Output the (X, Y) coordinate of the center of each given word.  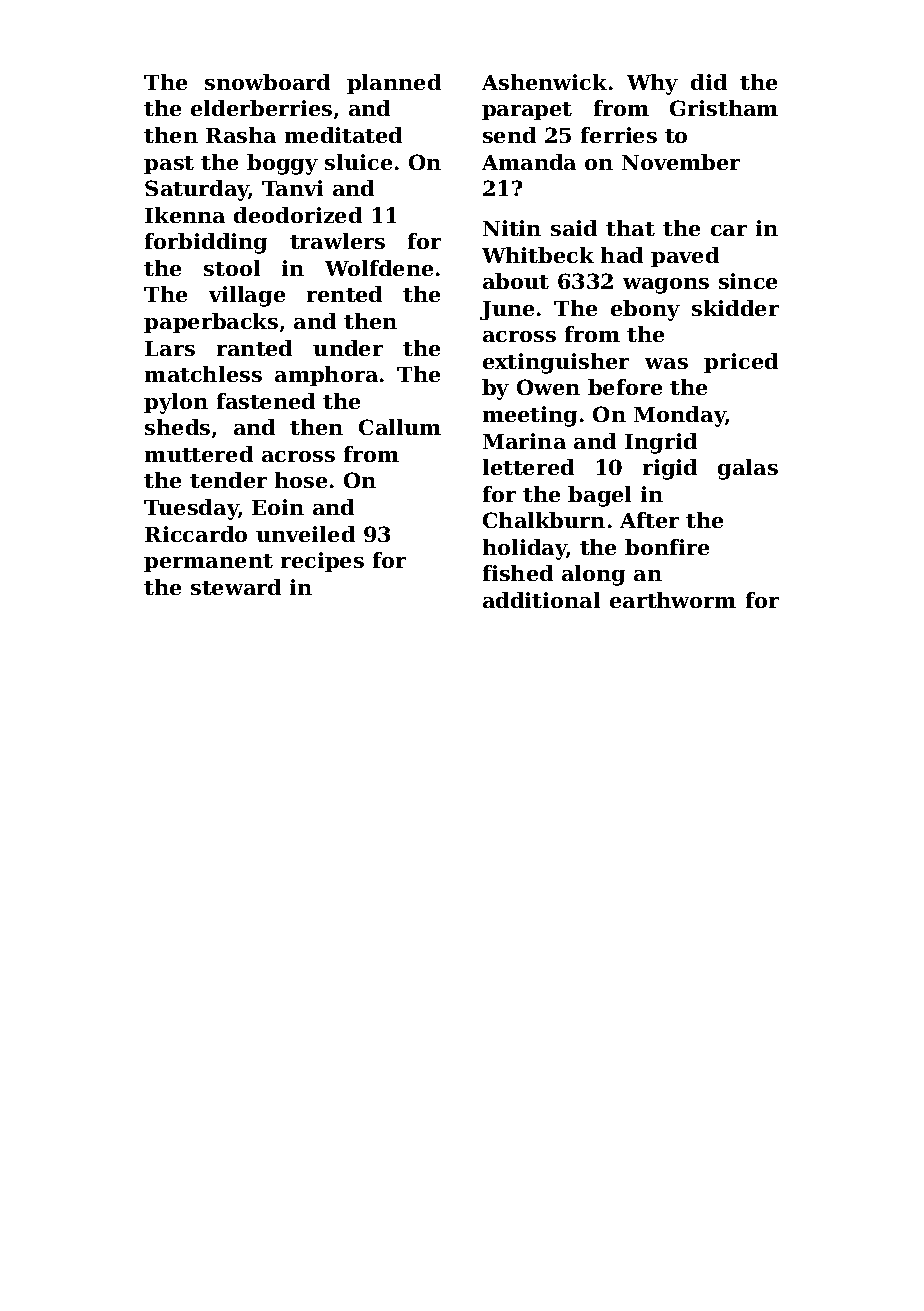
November (681, 162)
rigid (670, 469)
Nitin (512, 228)
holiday (525, 549)
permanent (208, 563)
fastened (266, 401)
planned (394, 84)
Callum (400, 427)
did (709, 82)
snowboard (267, 82)
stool (232, 268)
